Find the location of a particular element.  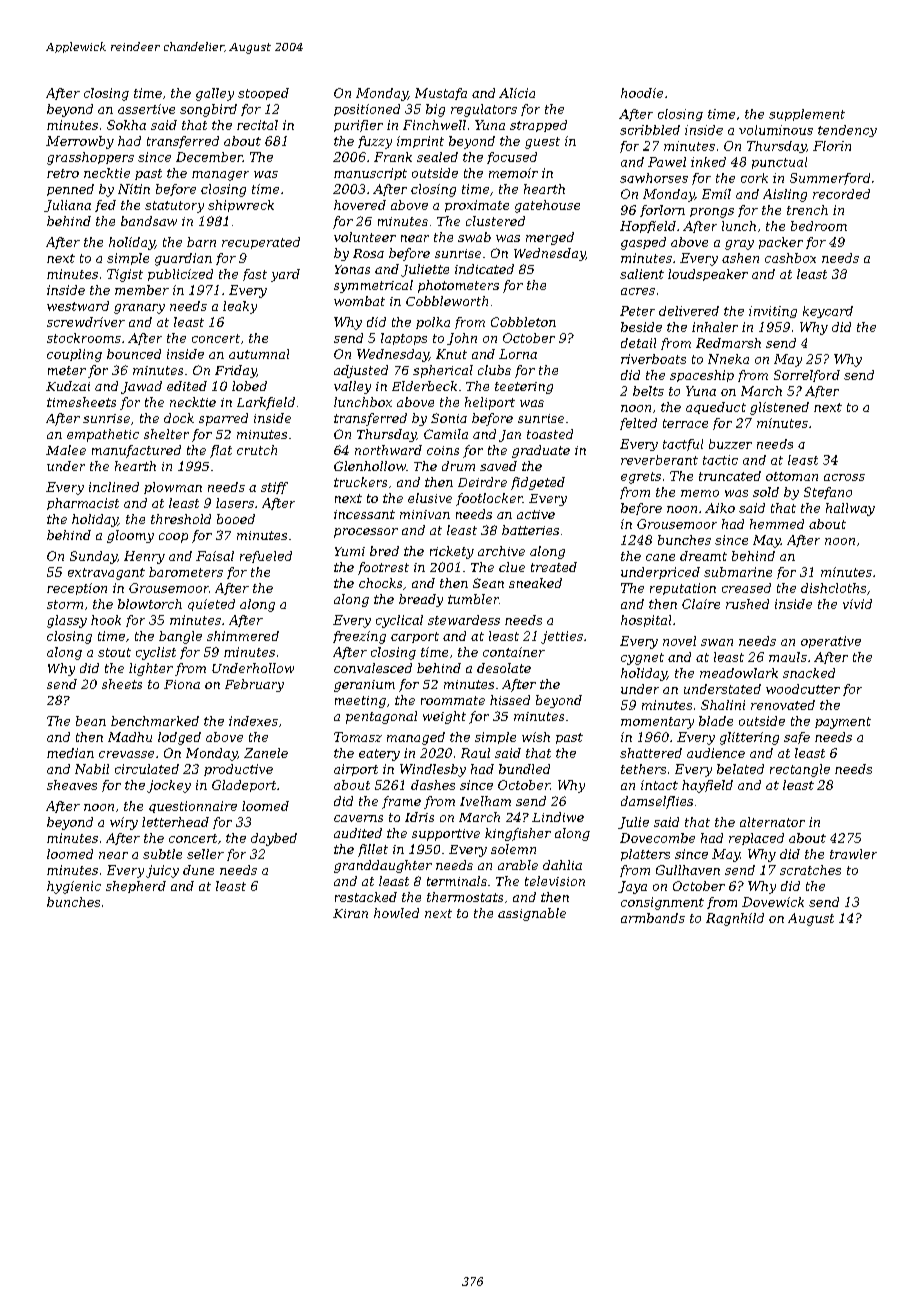

across is located at coordinates (844, 477).
